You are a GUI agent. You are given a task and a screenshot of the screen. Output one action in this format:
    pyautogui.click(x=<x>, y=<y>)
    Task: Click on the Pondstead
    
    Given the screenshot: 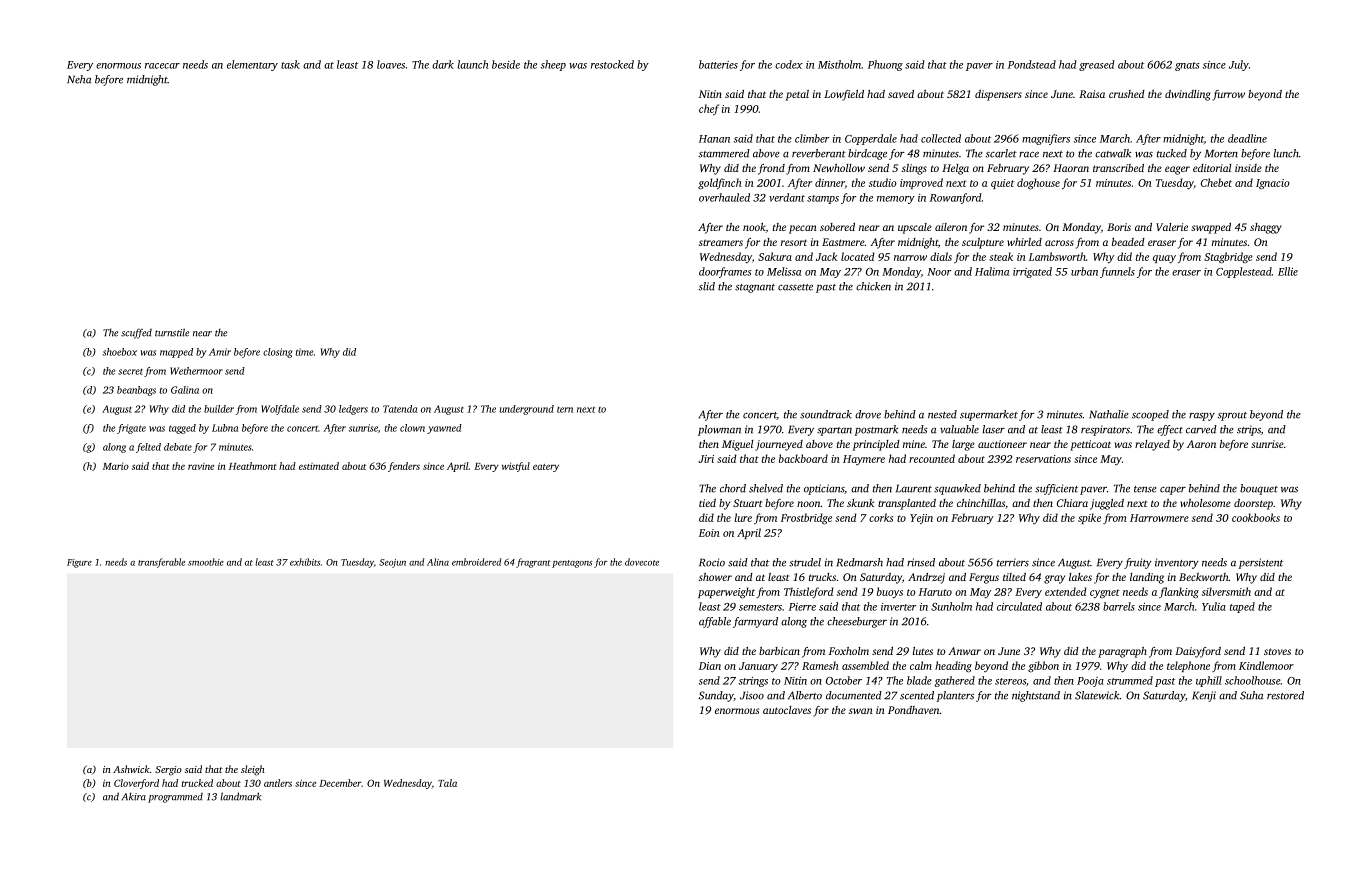 What is the action you would take?
    pyautogui.click(x=1032, y=64)
